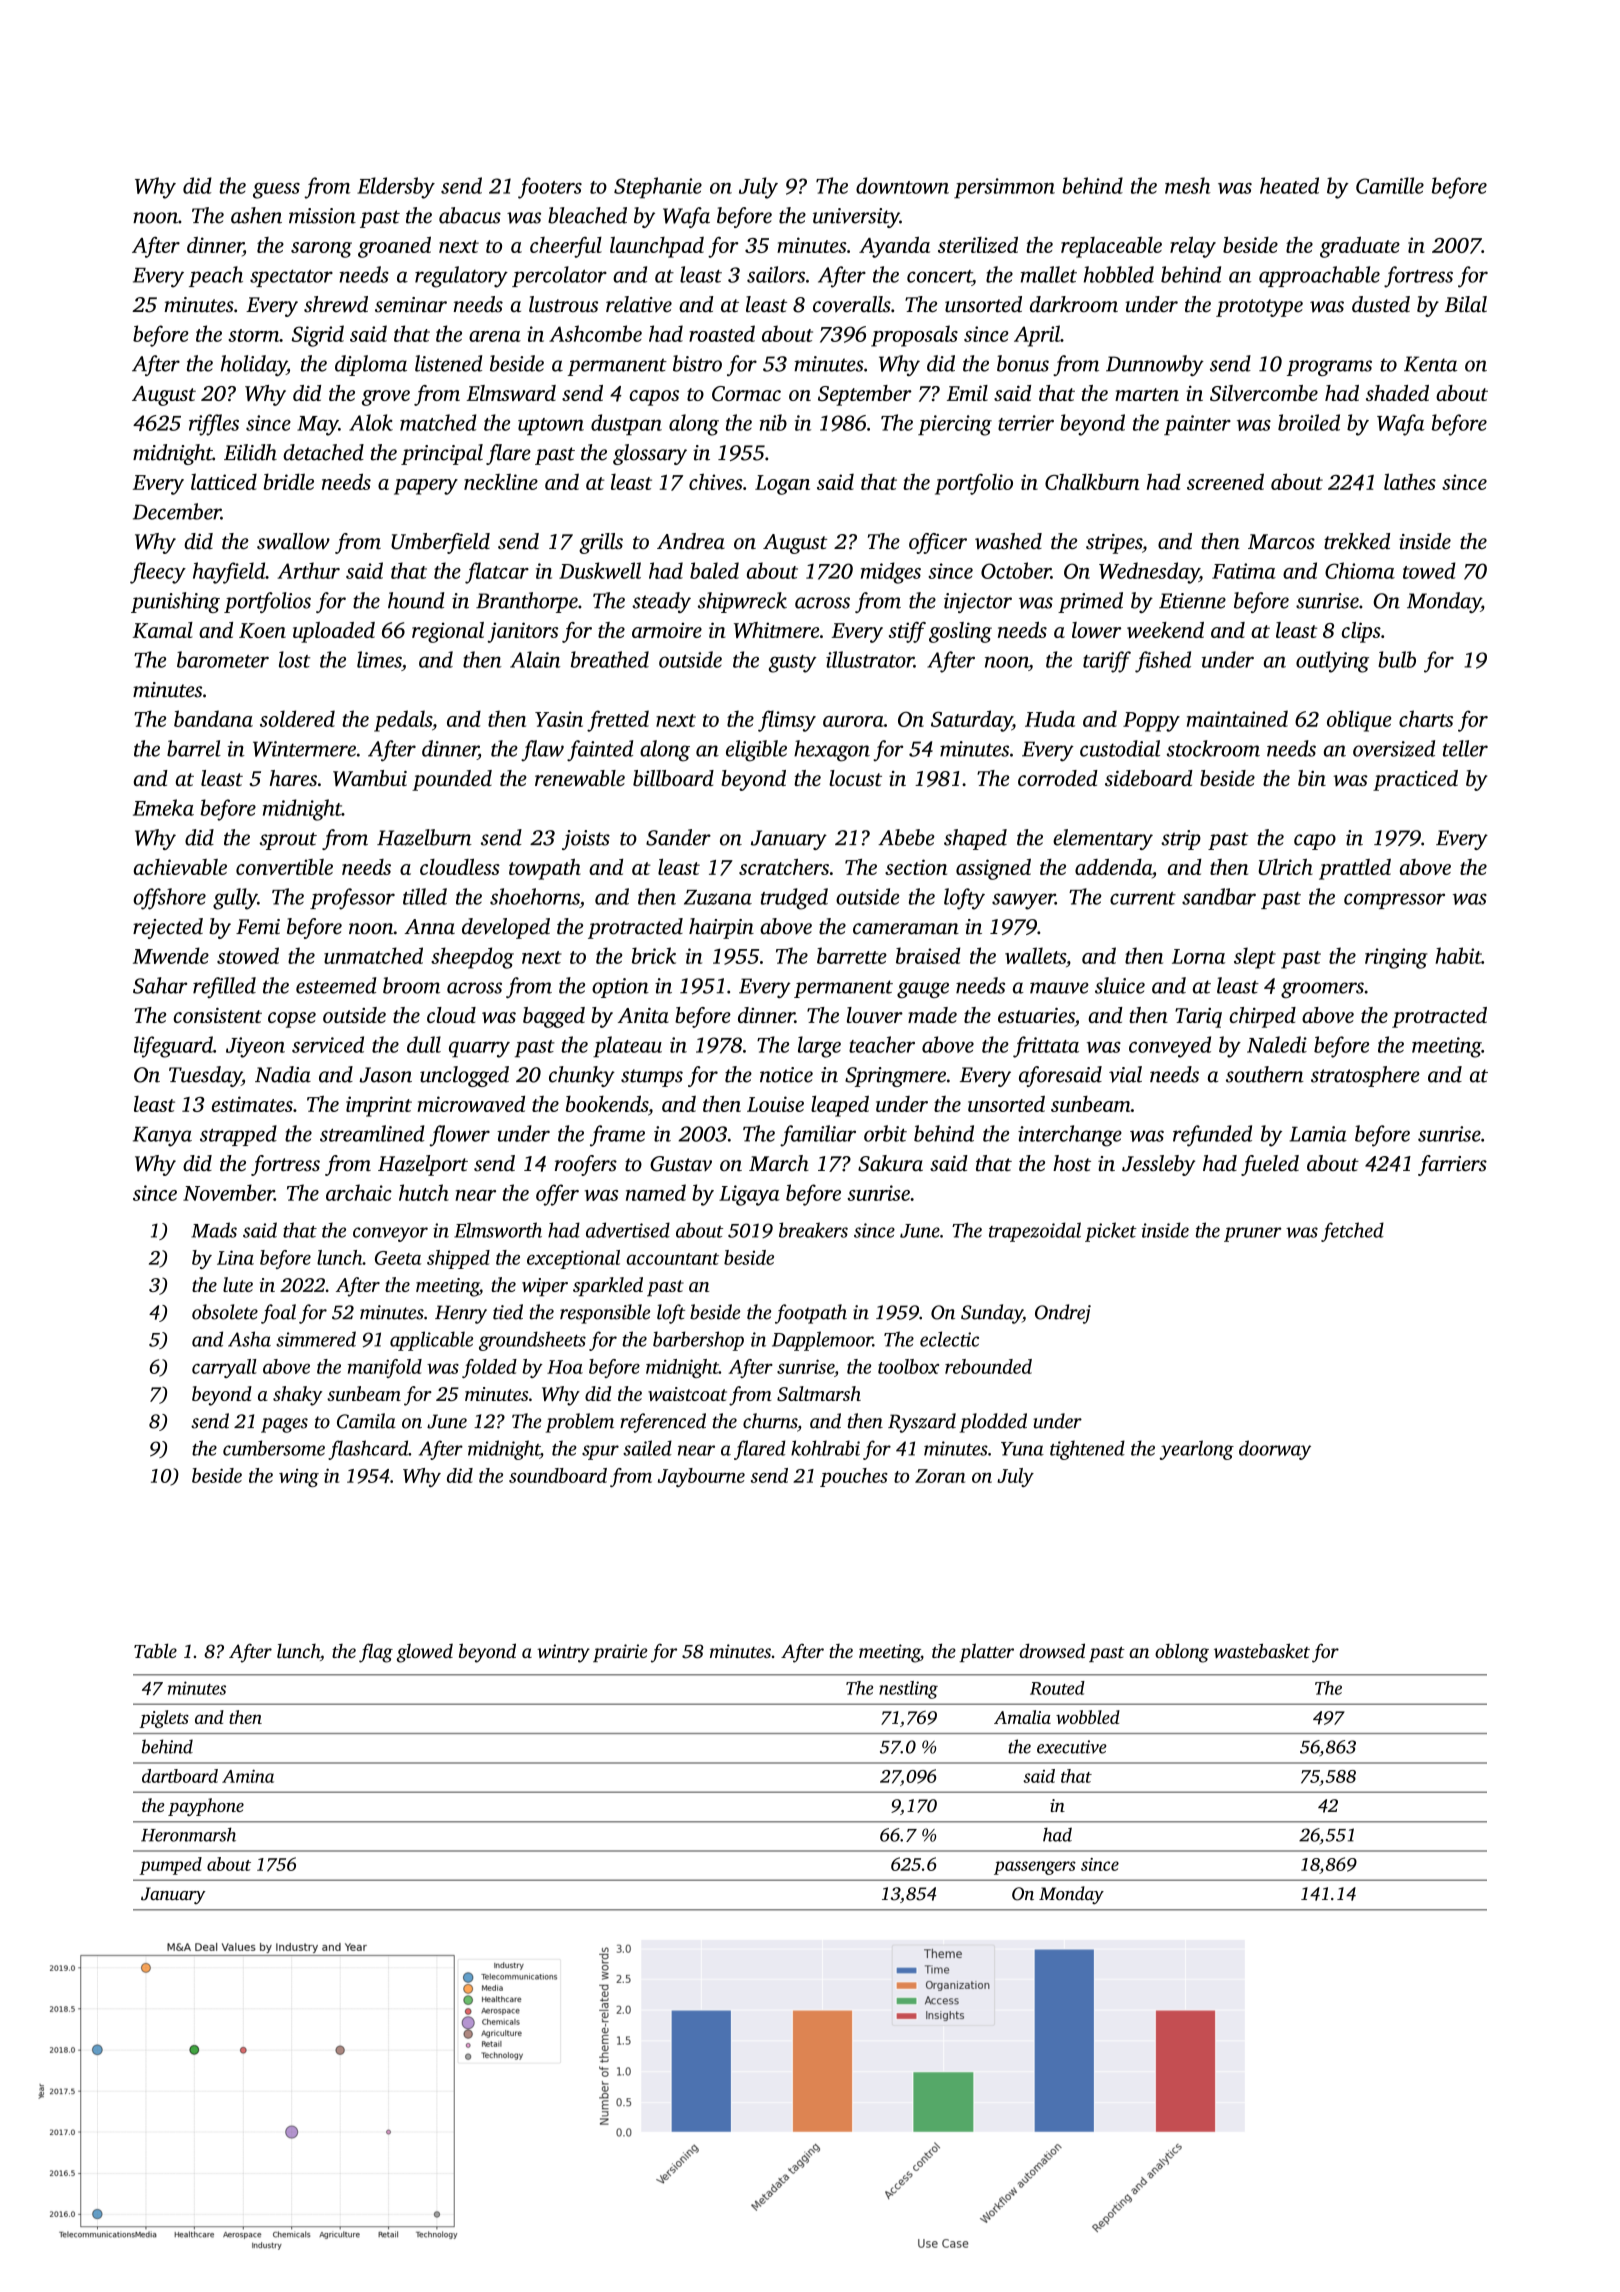  Describe the element at coordinates (1262, 1650) in the document. I see `wastebasket` at that location.
